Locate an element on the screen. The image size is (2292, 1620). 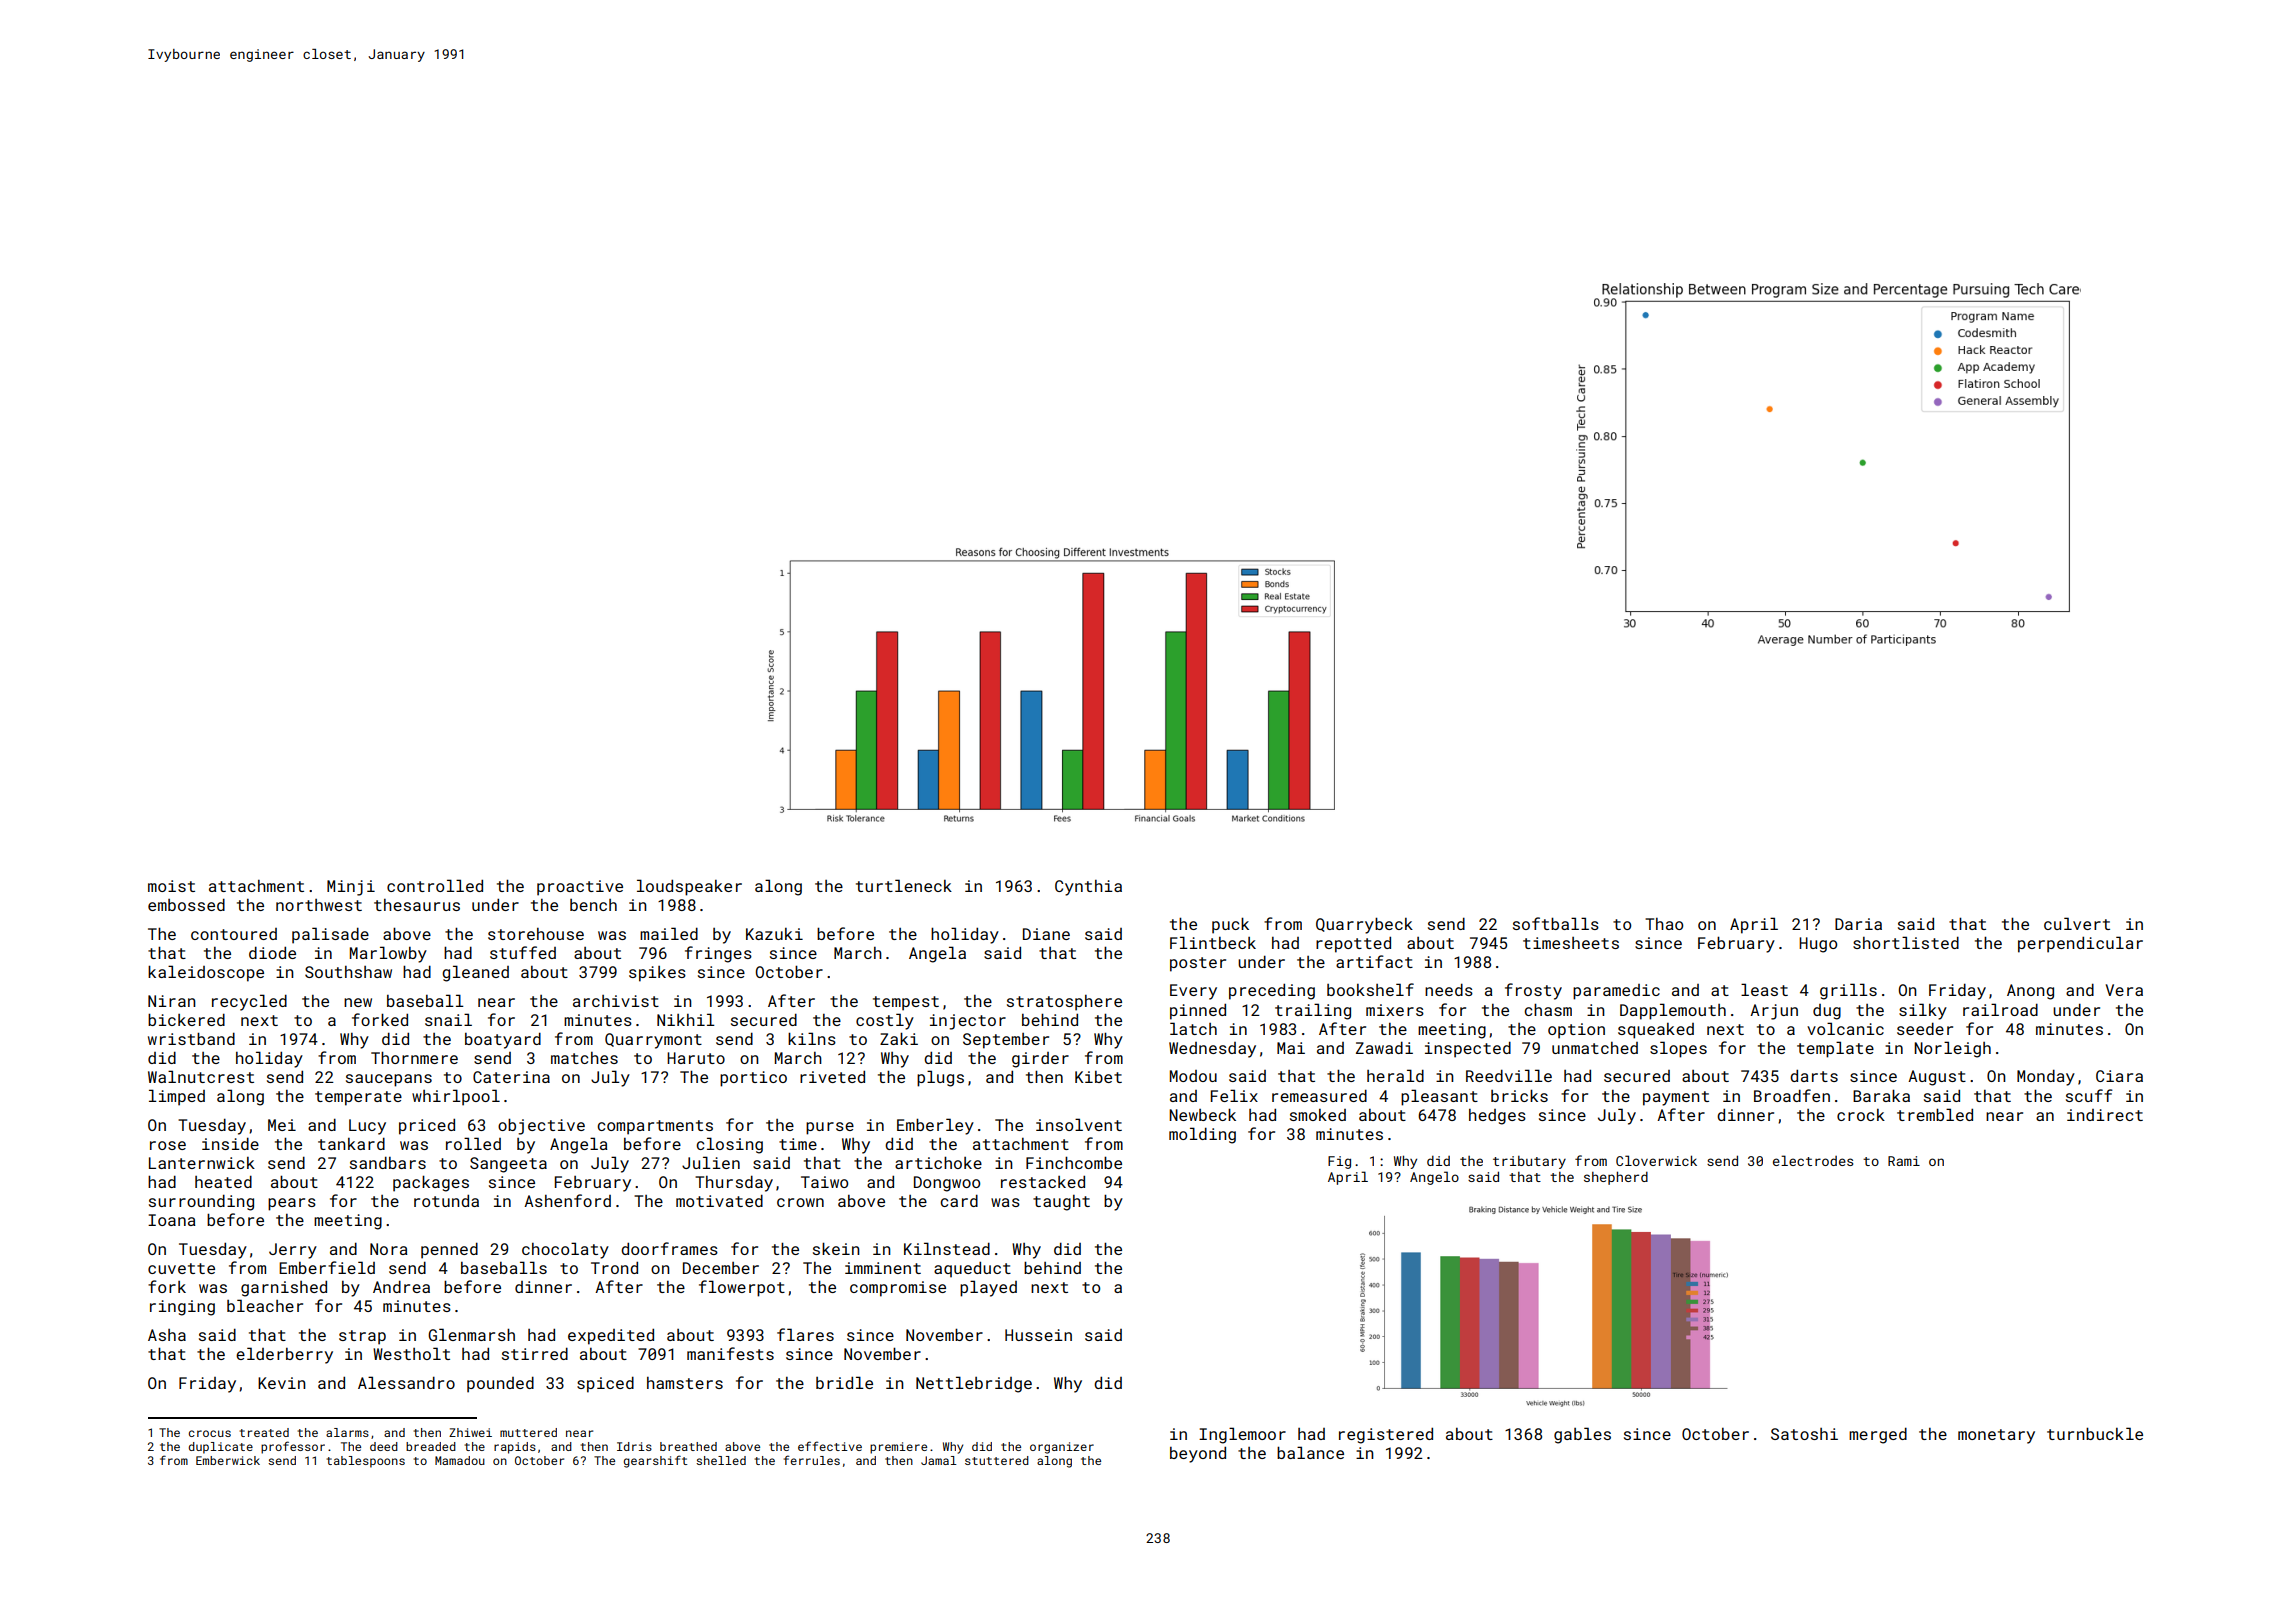
rotunda is located at coordinates (446, 1200).
